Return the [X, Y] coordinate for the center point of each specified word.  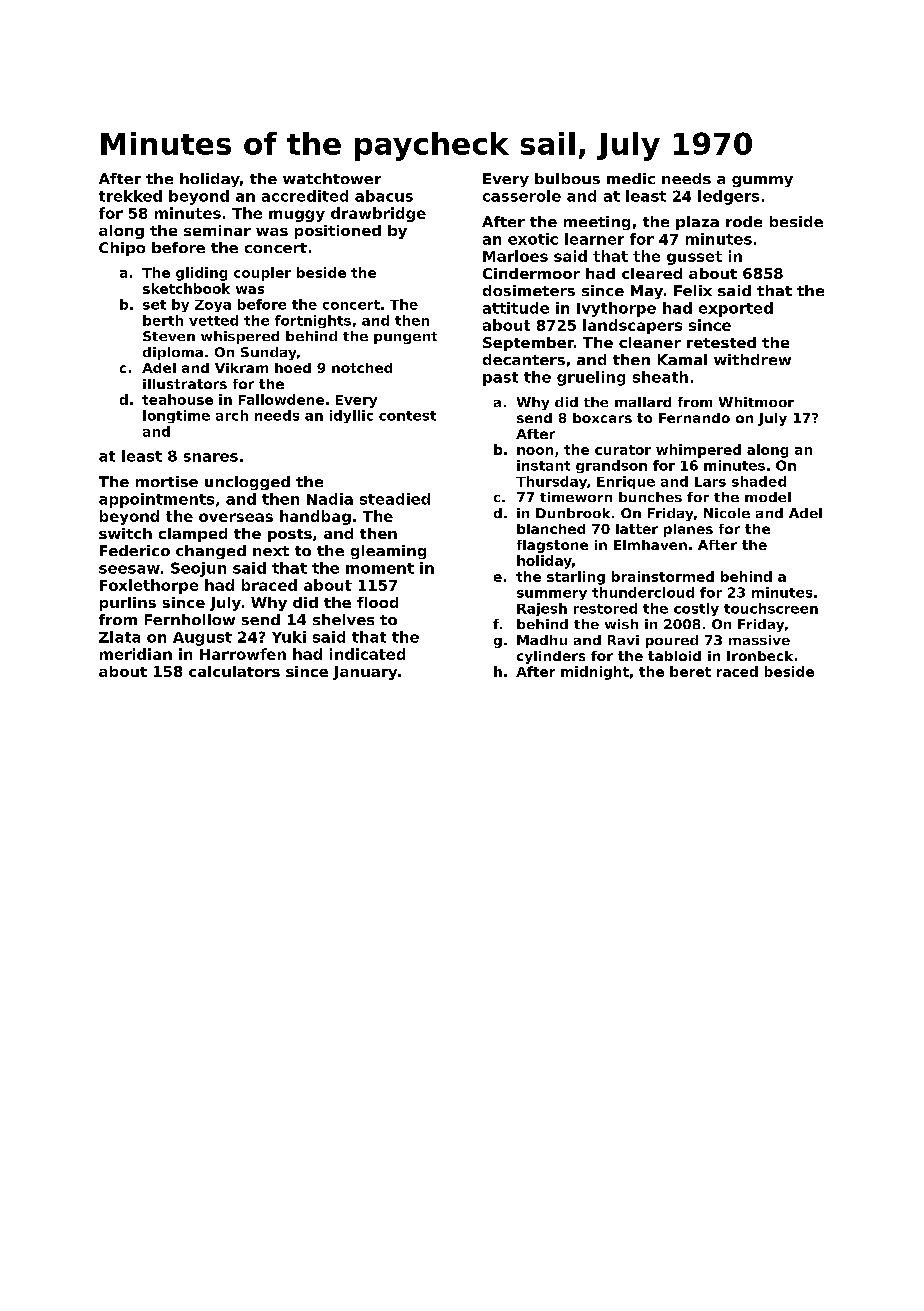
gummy [762, 181]
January [365, 673]
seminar [217, 230]
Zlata [119, 637]
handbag [315, 517]
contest [407, 416]
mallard [643, 402]
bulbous [567, 178]
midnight [595, 673]
